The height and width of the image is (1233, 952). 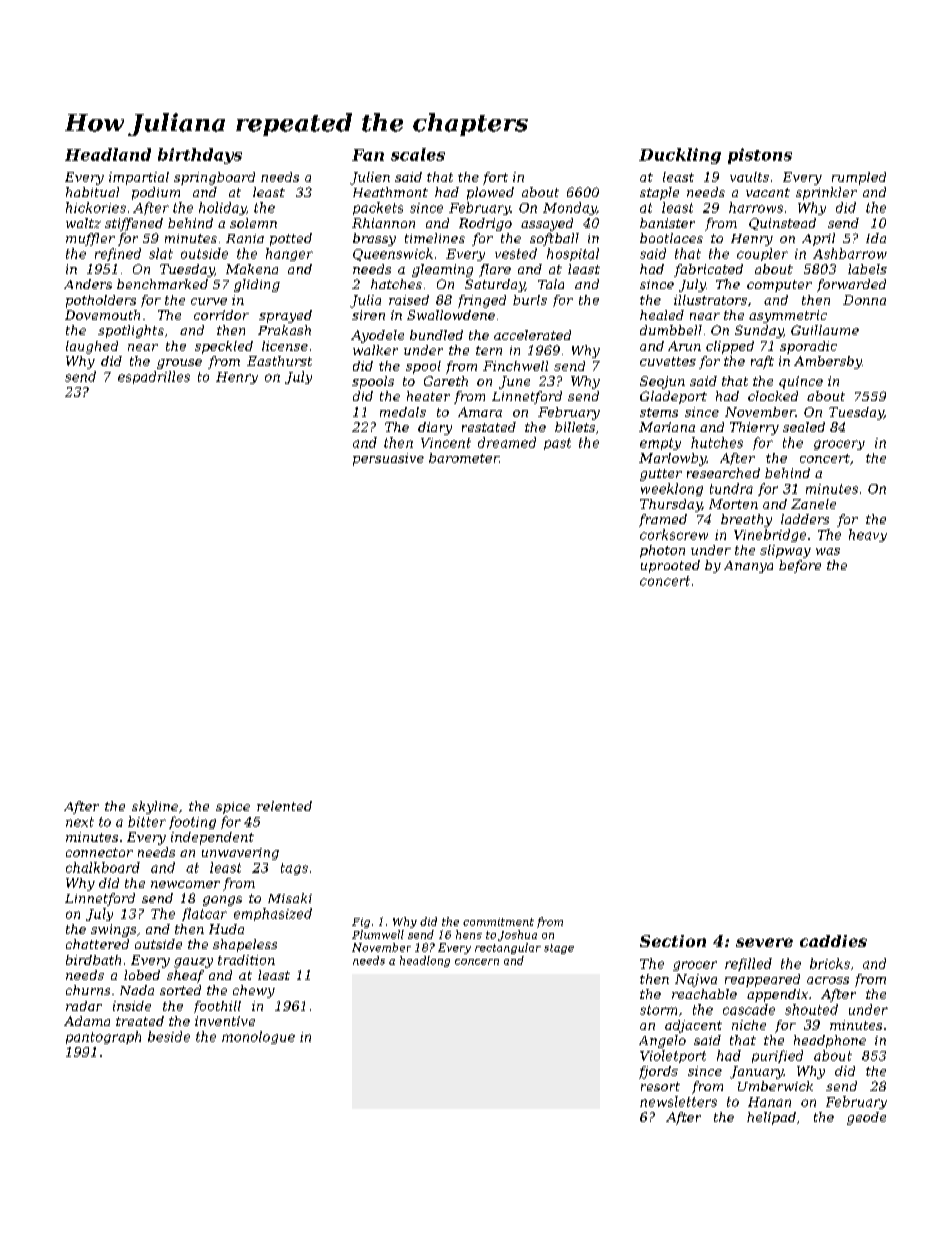 What do you see at coordinates (225, 1021) in the image?
I see `inventive` at bounding box center [225, 1021].
